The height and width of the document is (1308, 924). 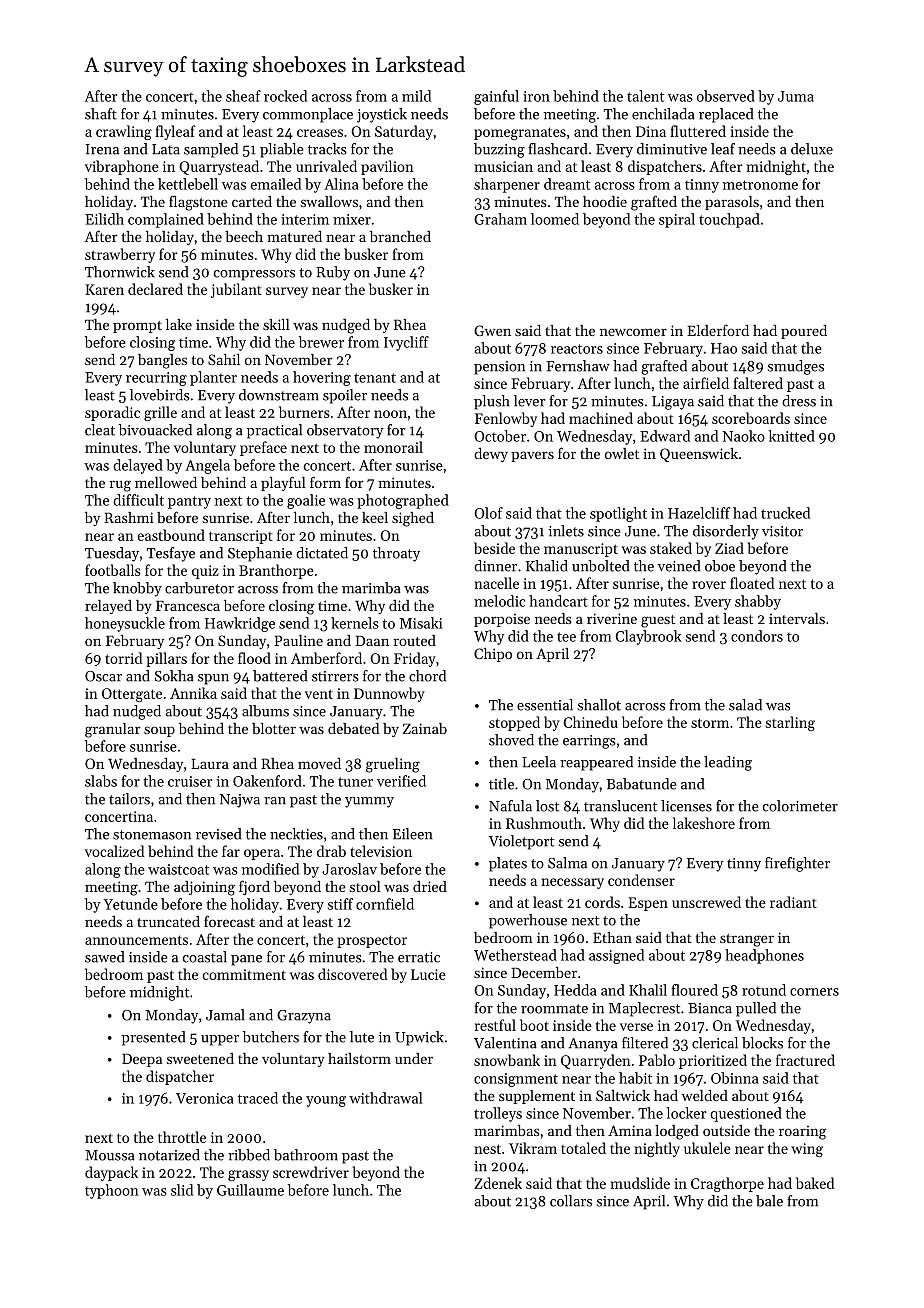 What do you see at coordinates (110, 1155) in the document?
I see `Moussa` at bounding box center [110, 1155].
